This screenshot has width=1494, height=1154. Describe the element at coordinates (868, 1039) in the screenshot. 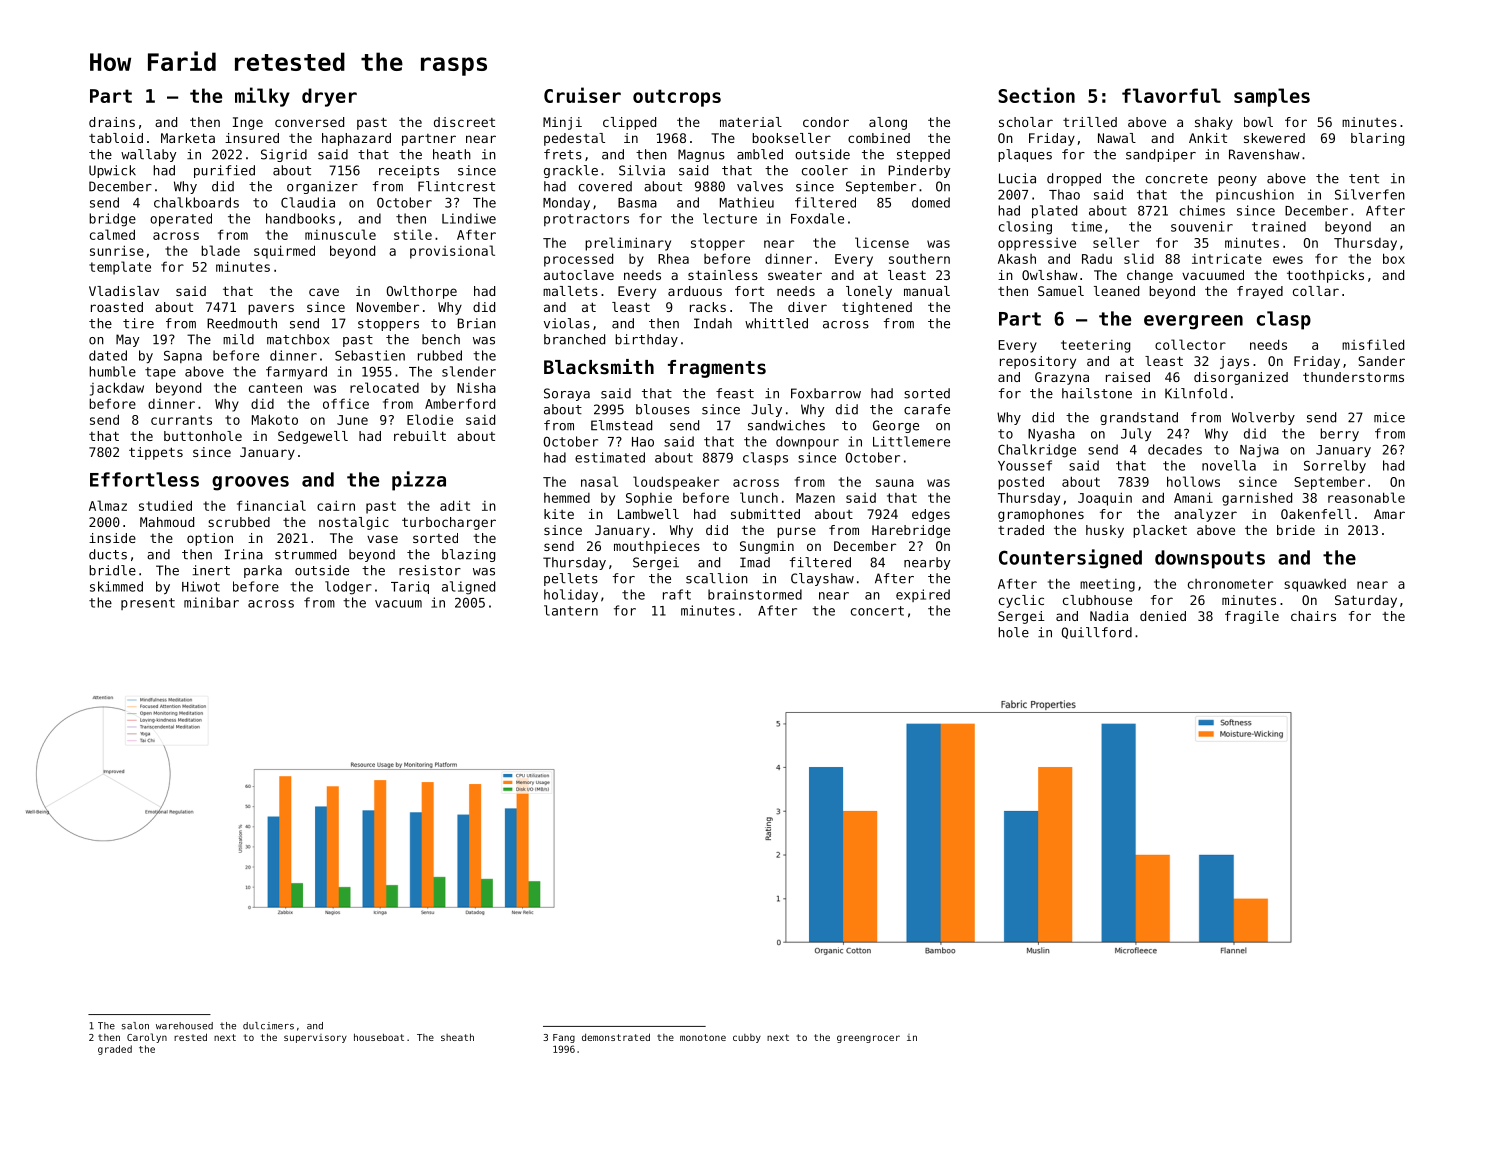

I see `greengrocer` at that location.
